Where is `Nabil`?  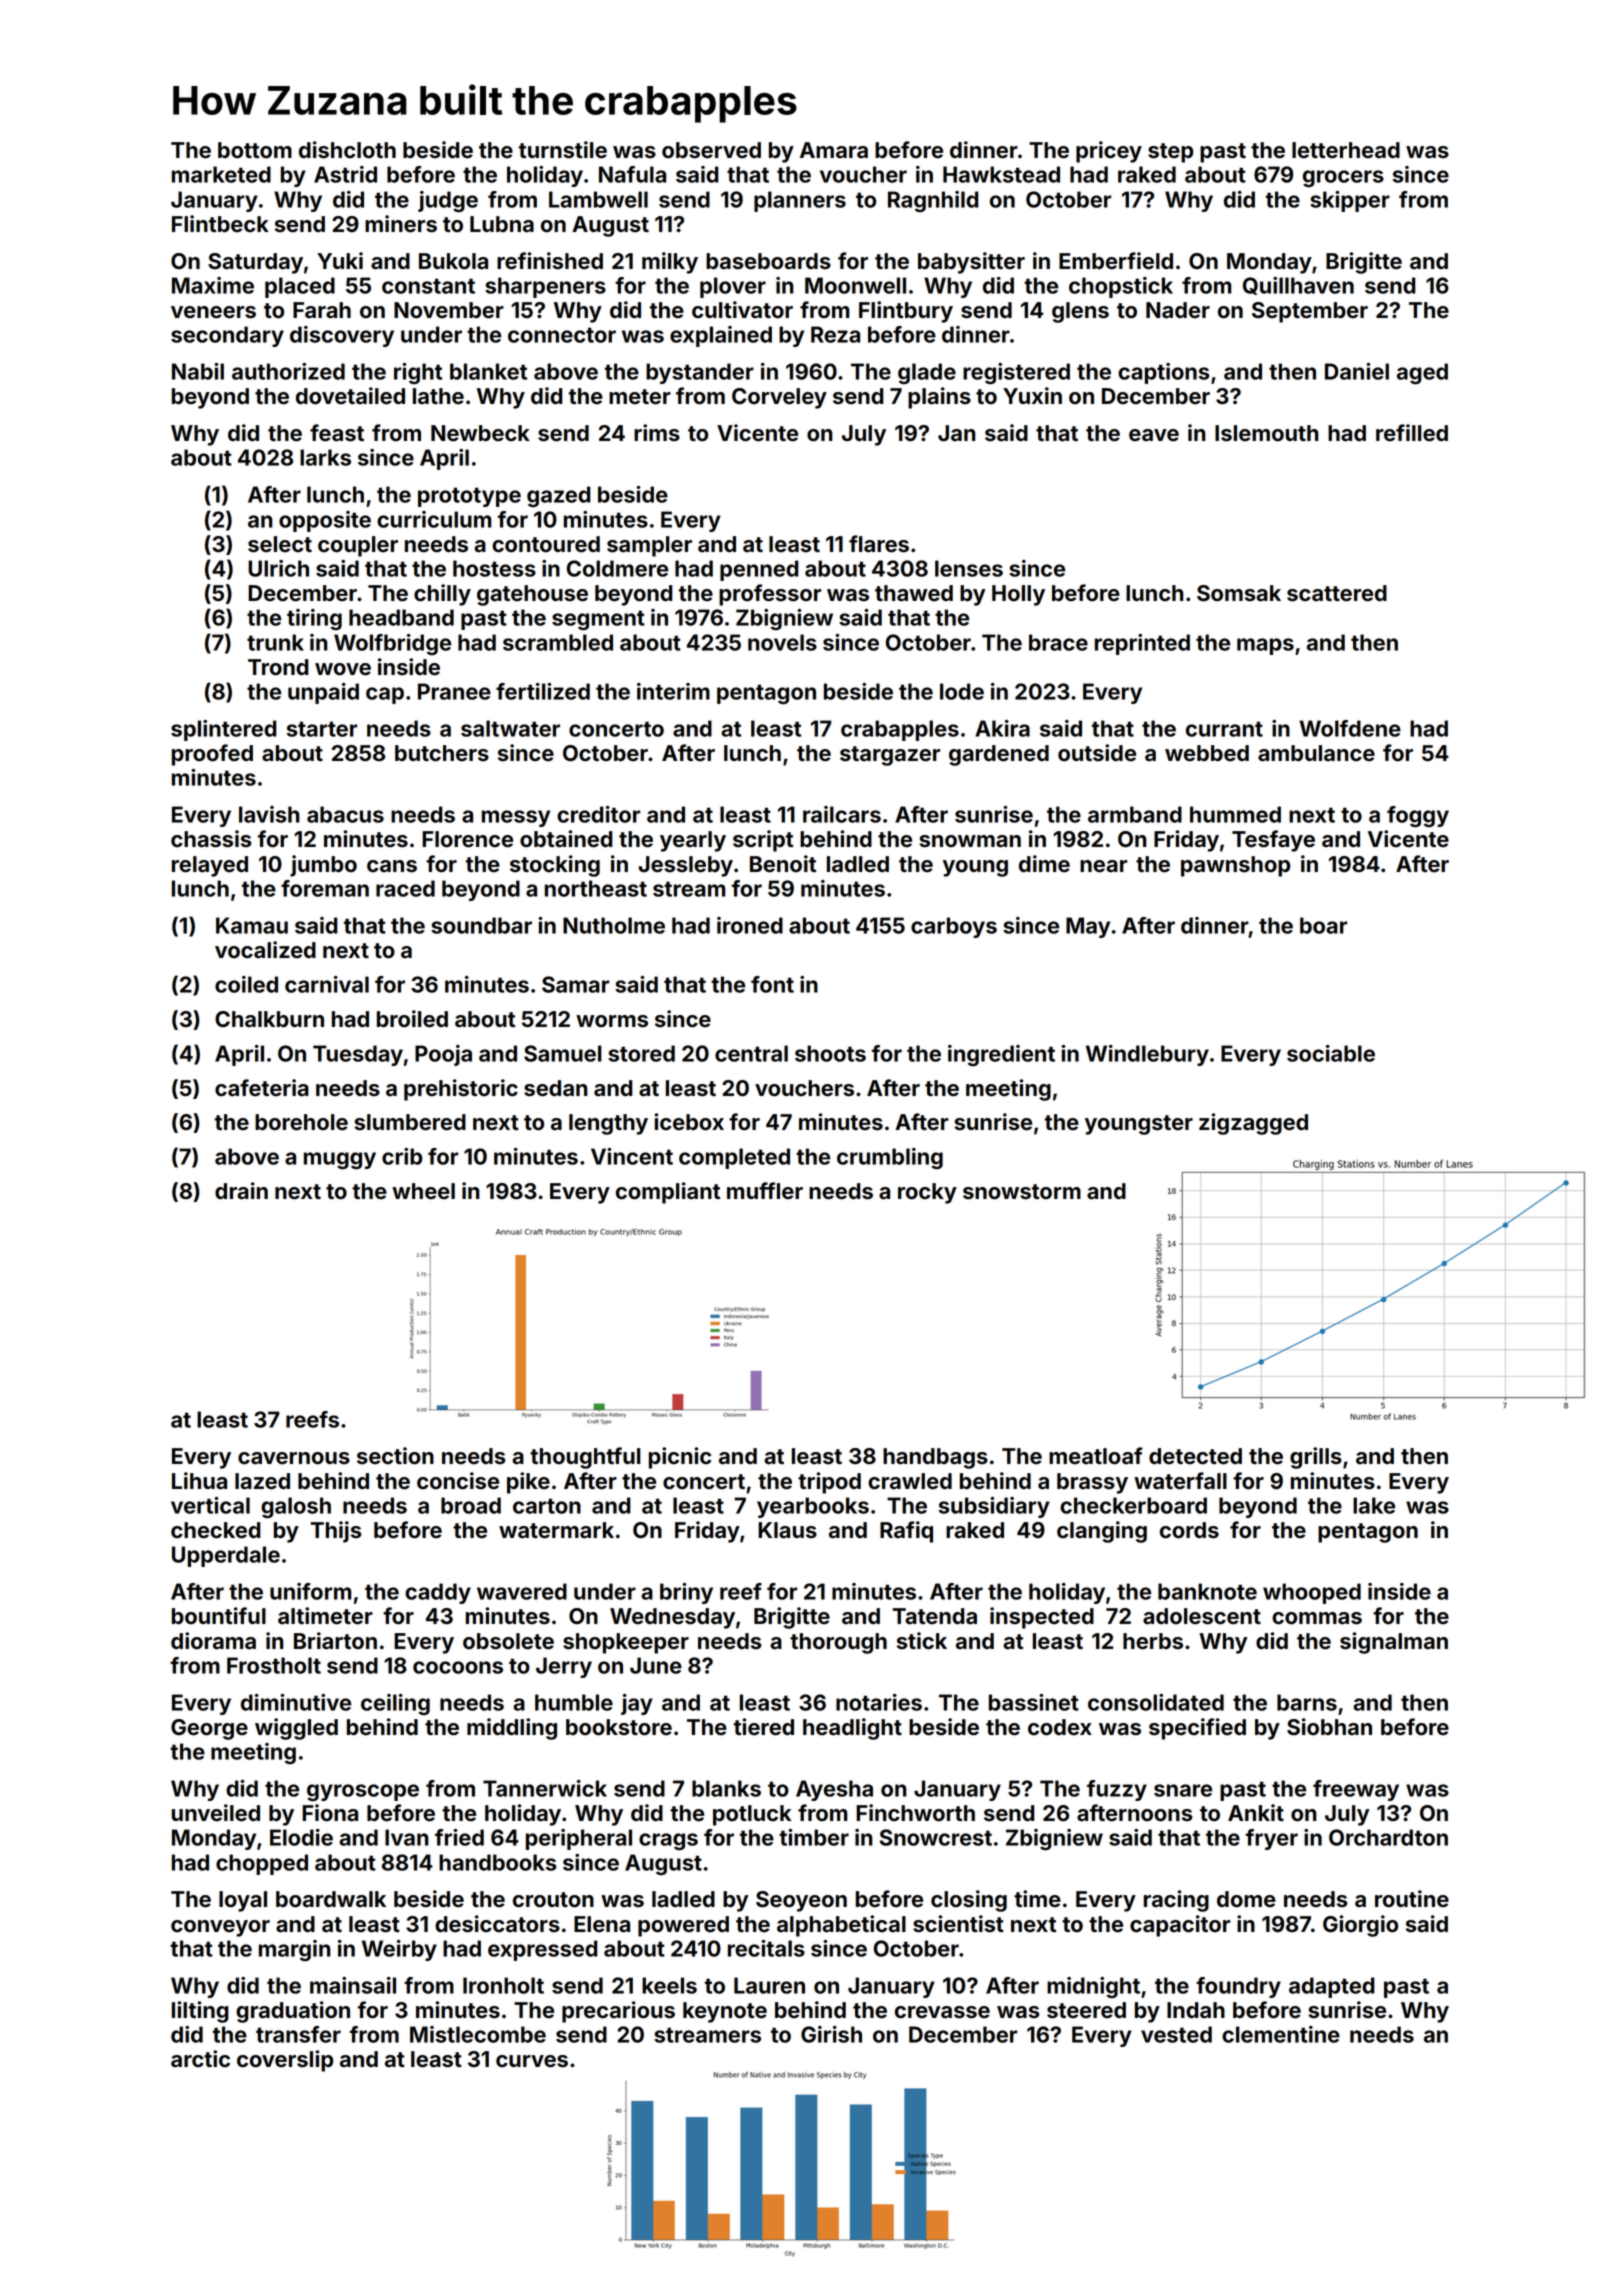 Nabil is located at coordinates (198, 371).
